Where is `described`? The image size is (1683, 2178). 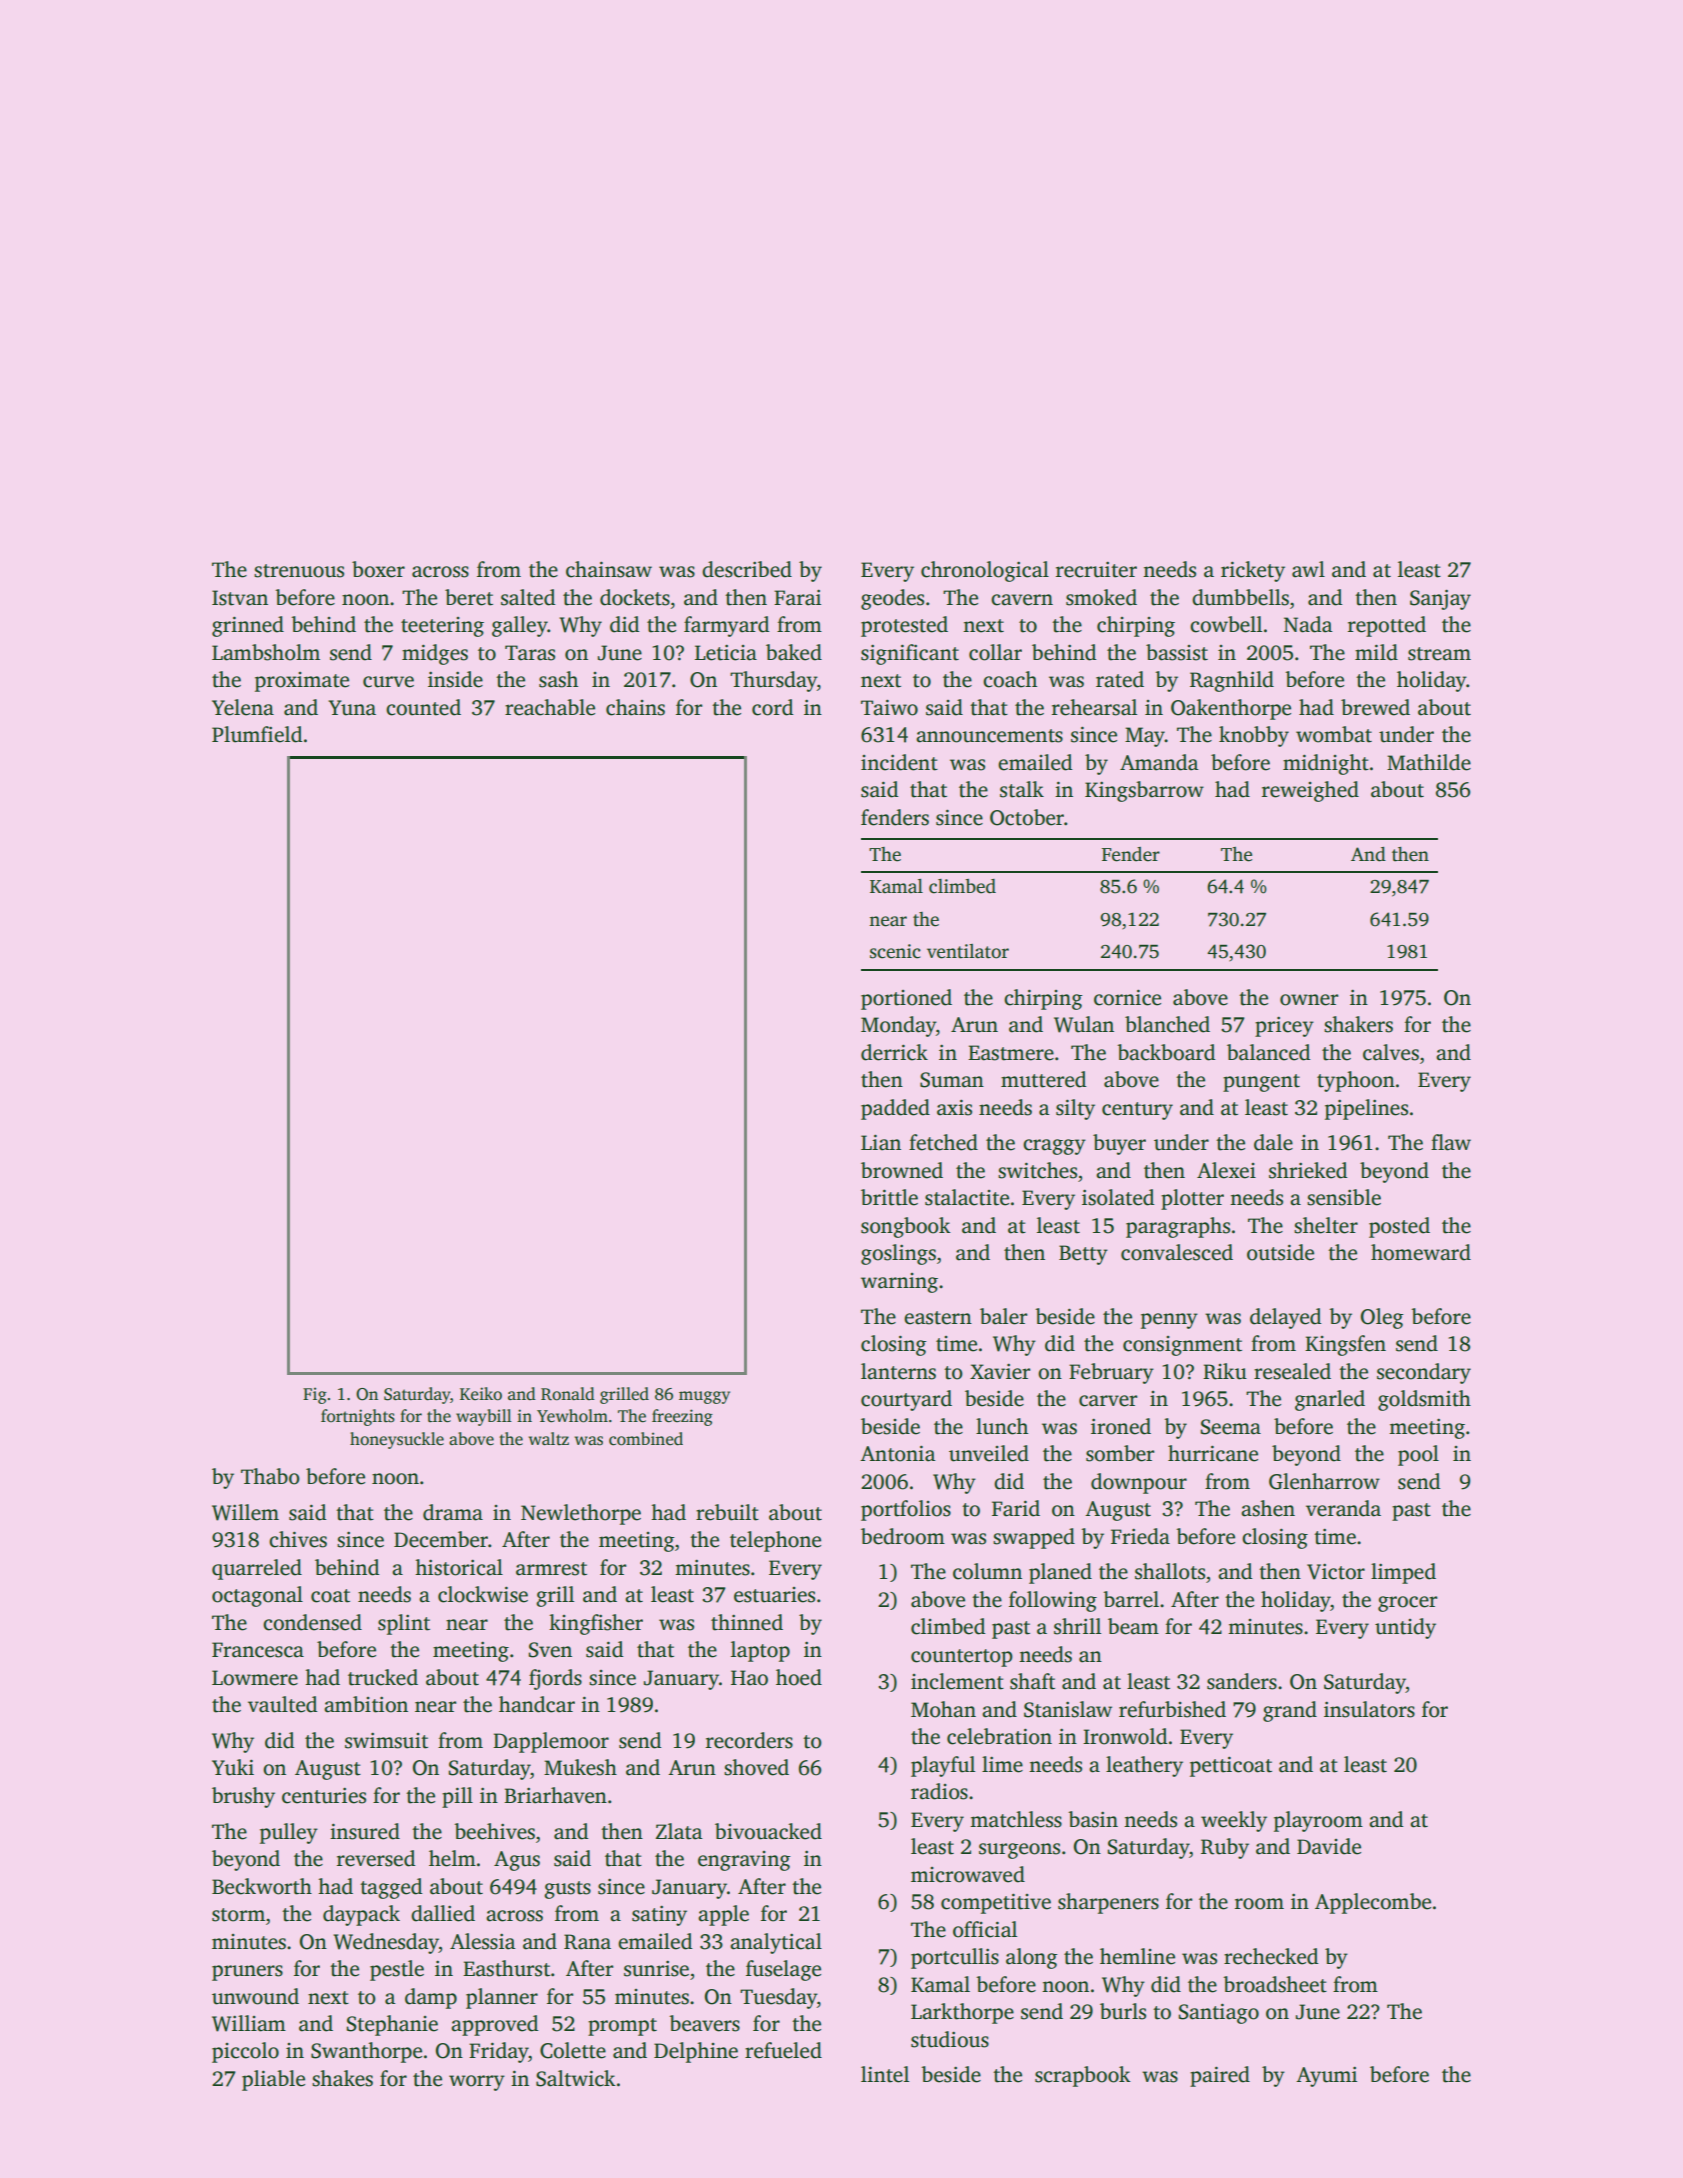 described is located at coordinates (747, 569).
